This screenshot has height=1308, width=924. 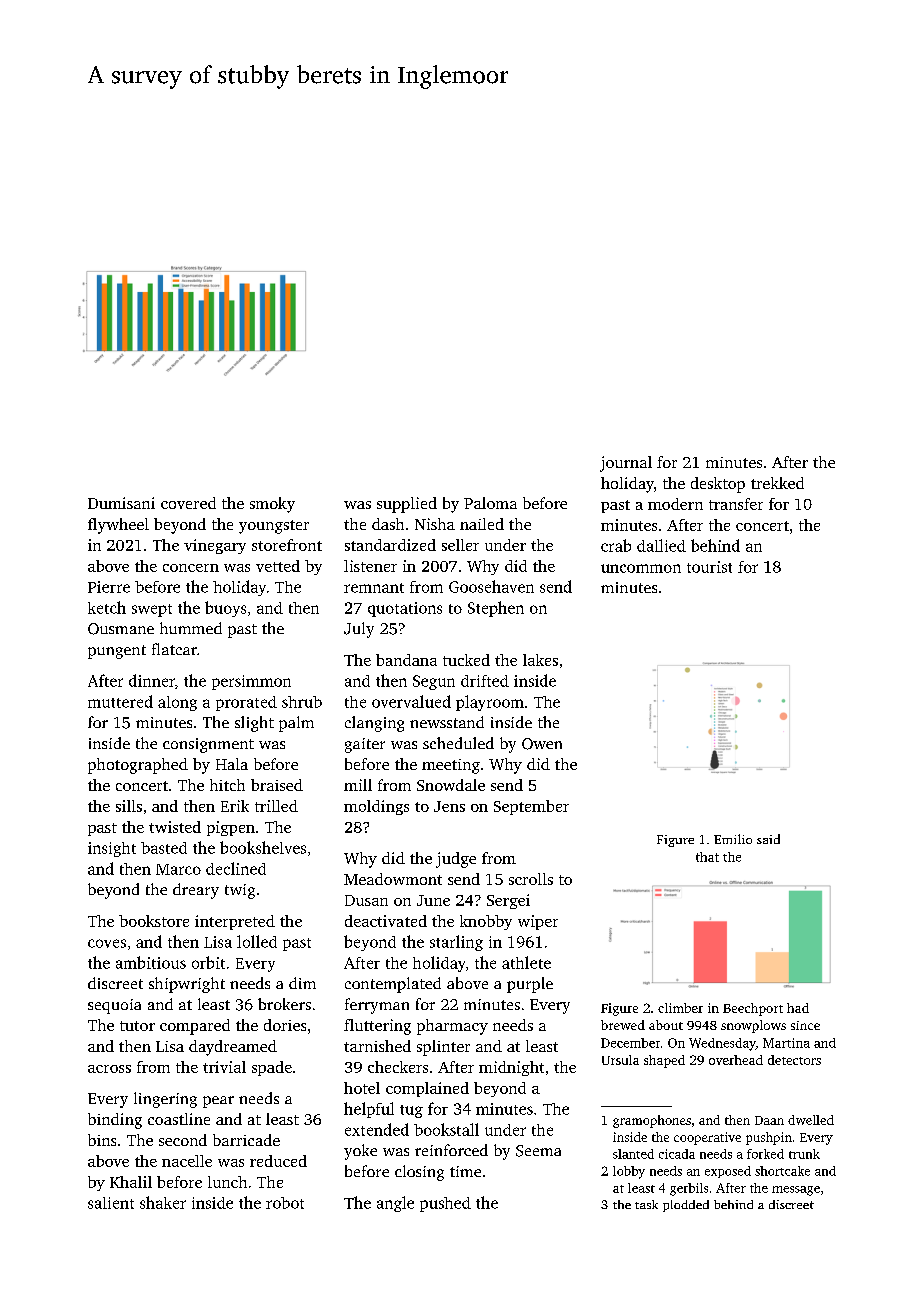 I want to click on Jens, so click(x=449, y=806).
